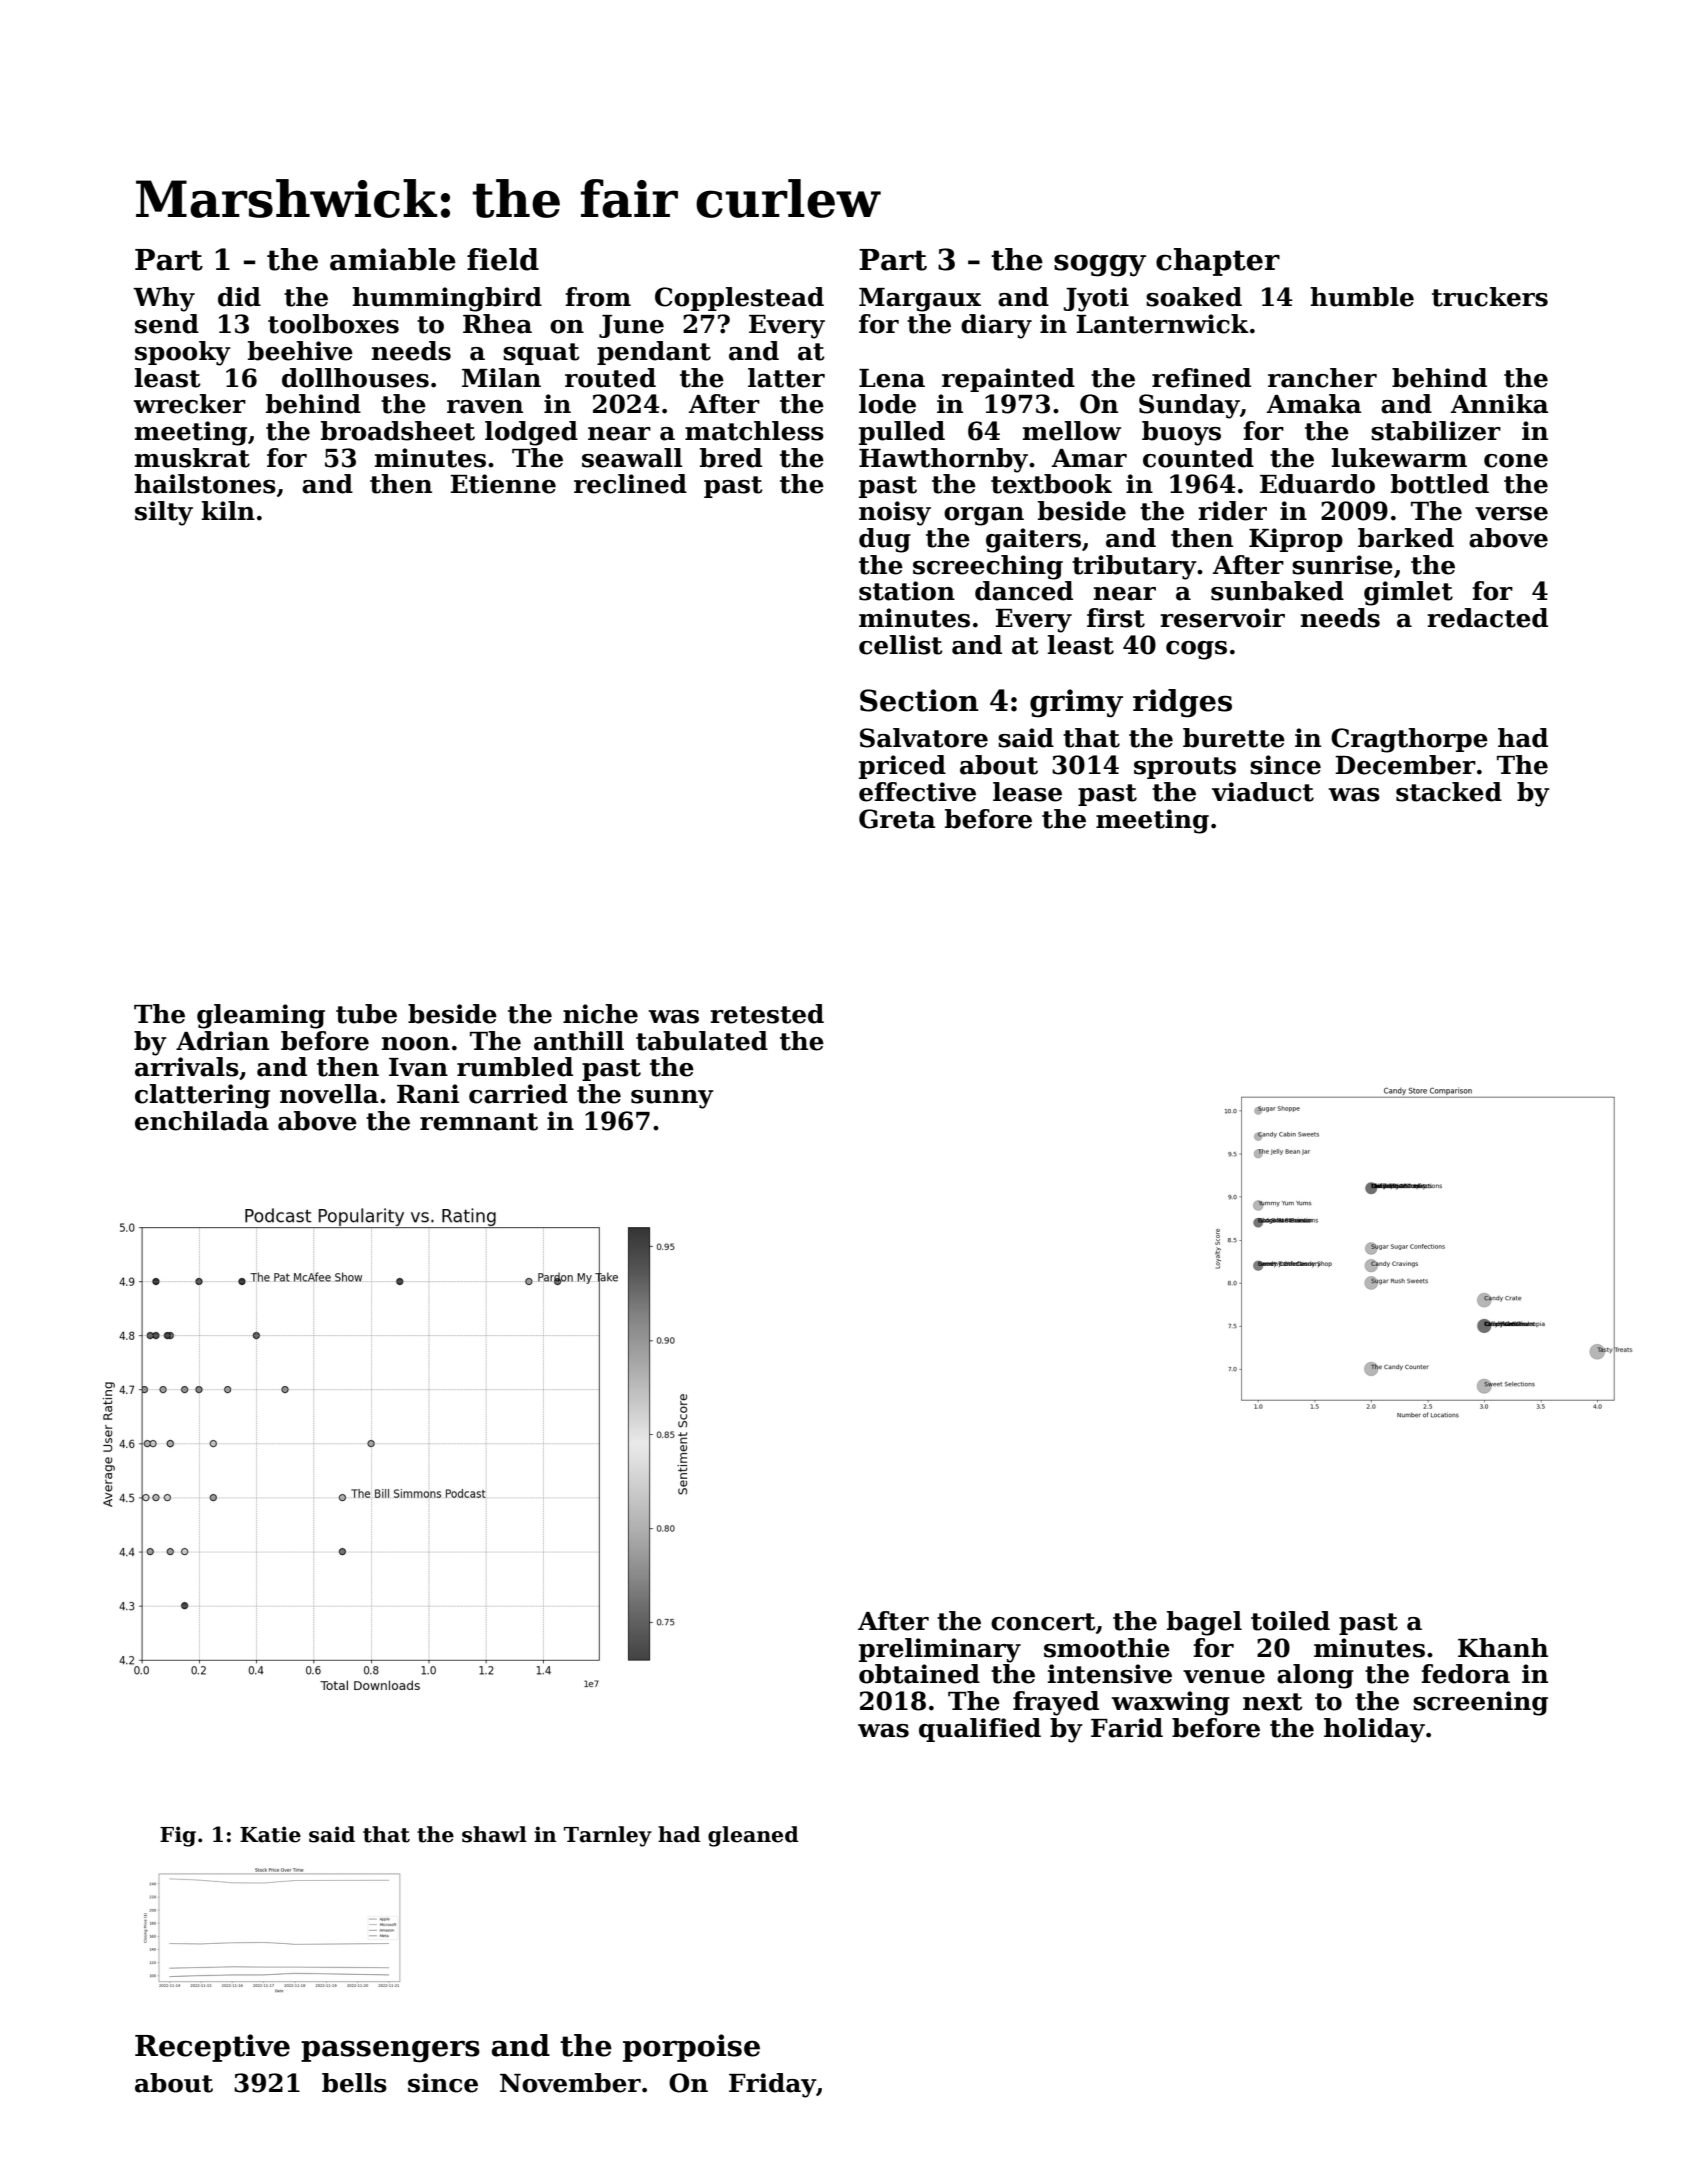  I want to click on Copplestead, so click(739, 299).
